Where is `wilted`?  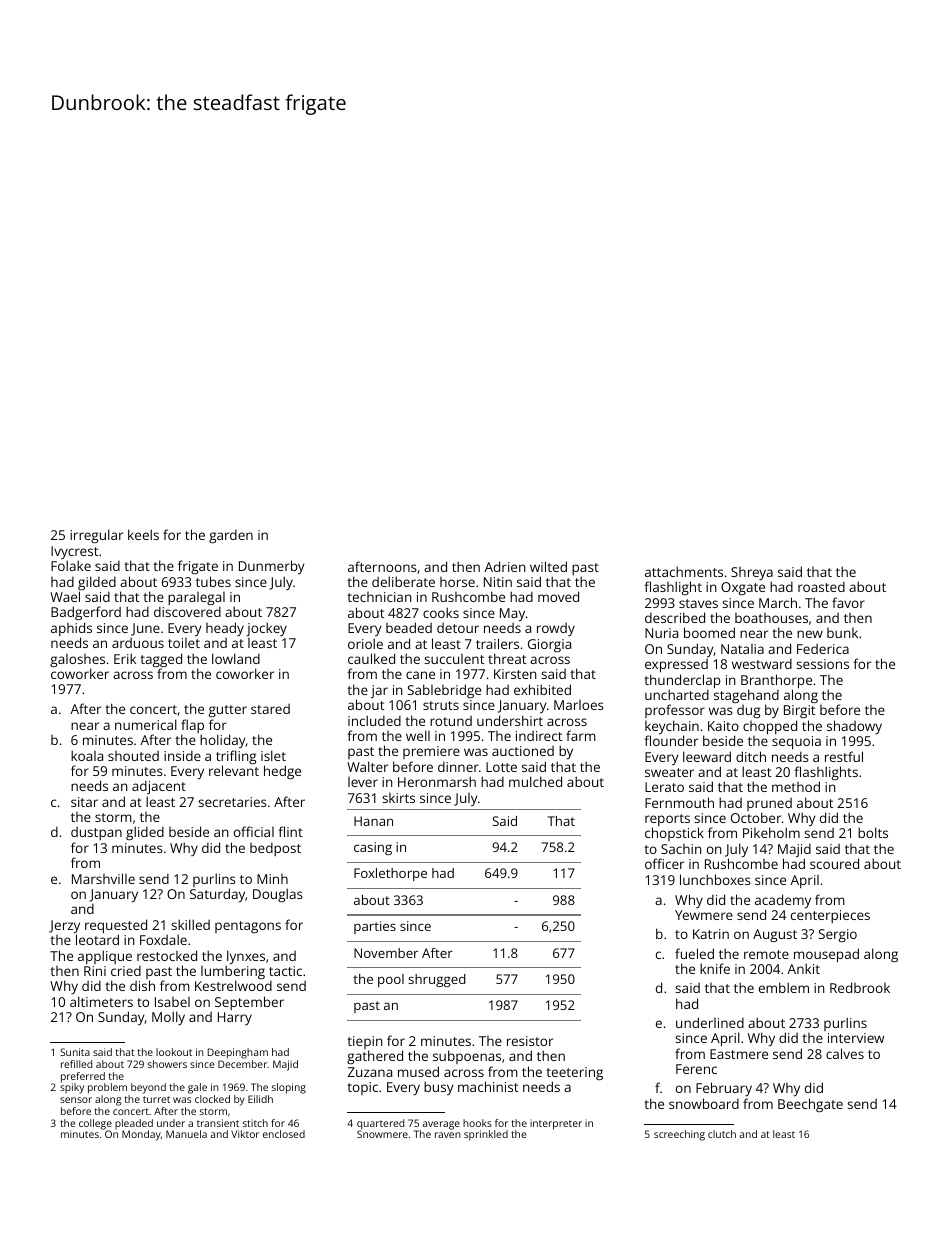 wilted is located at coordinates (548, 566).
